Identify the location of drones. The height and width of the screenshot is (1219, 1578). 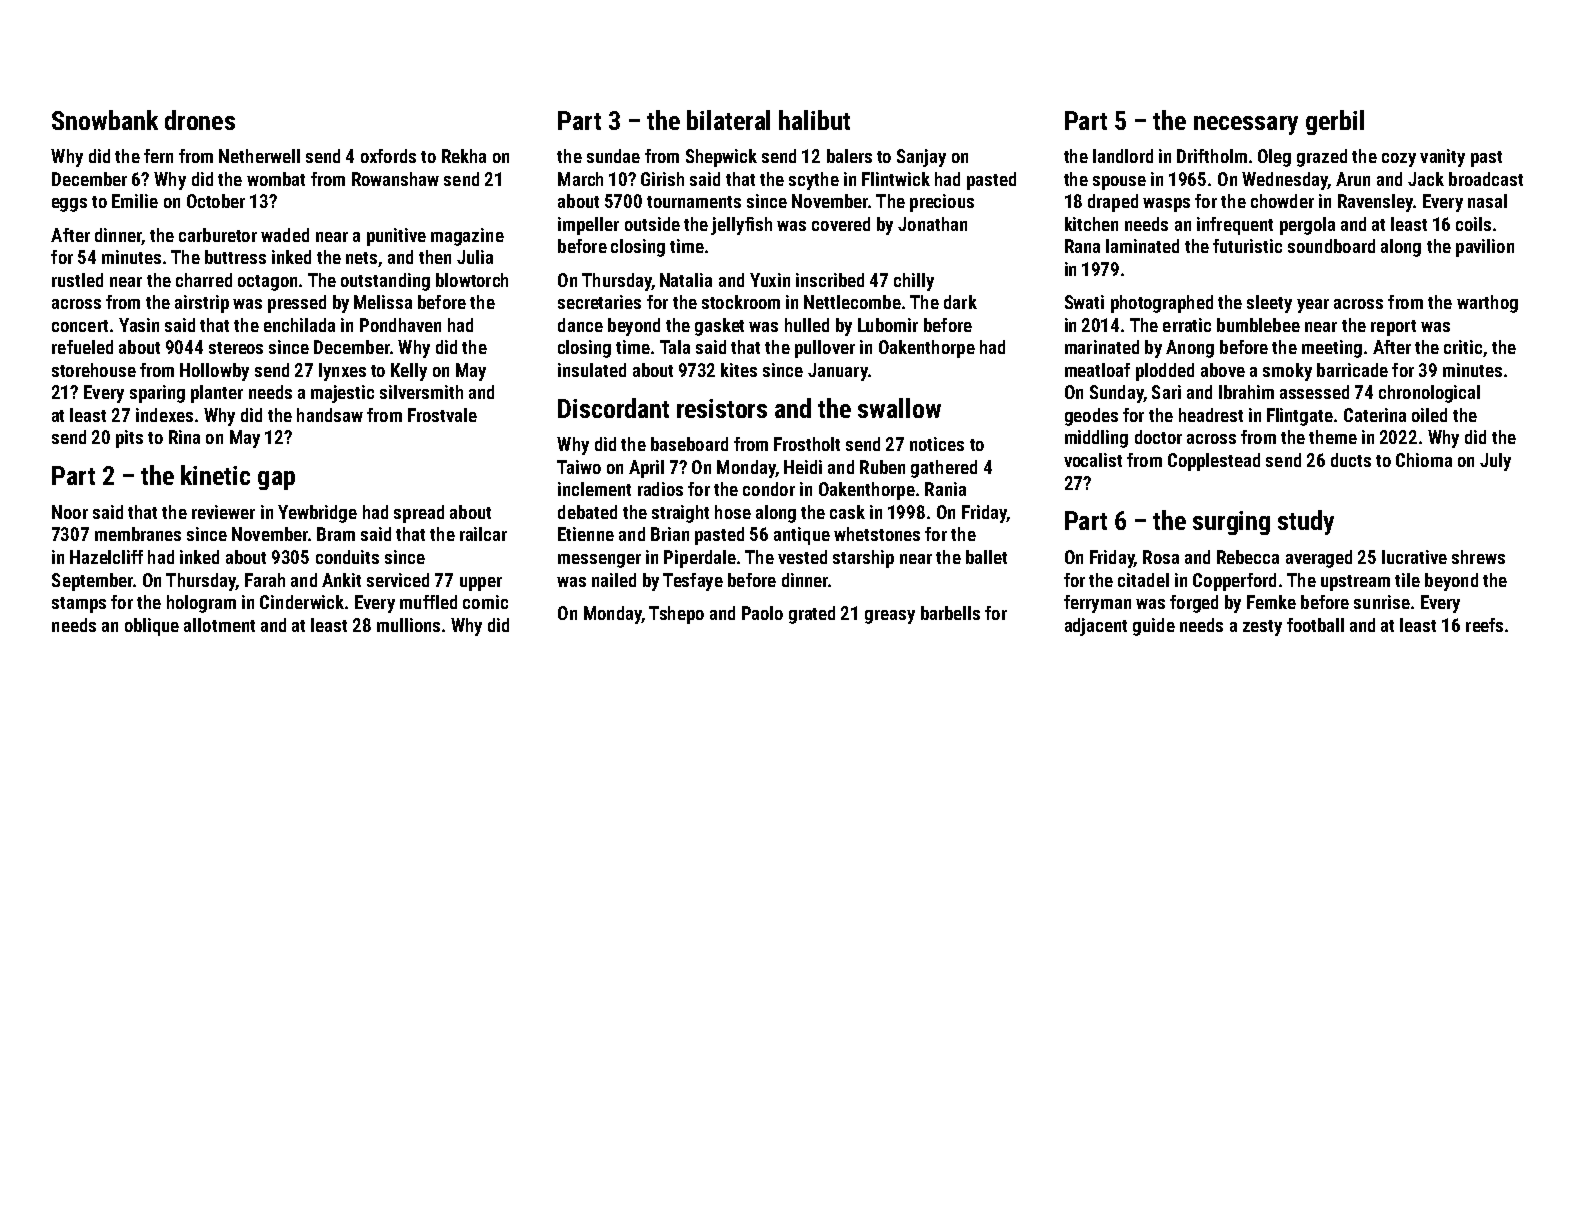
(200, 120).
